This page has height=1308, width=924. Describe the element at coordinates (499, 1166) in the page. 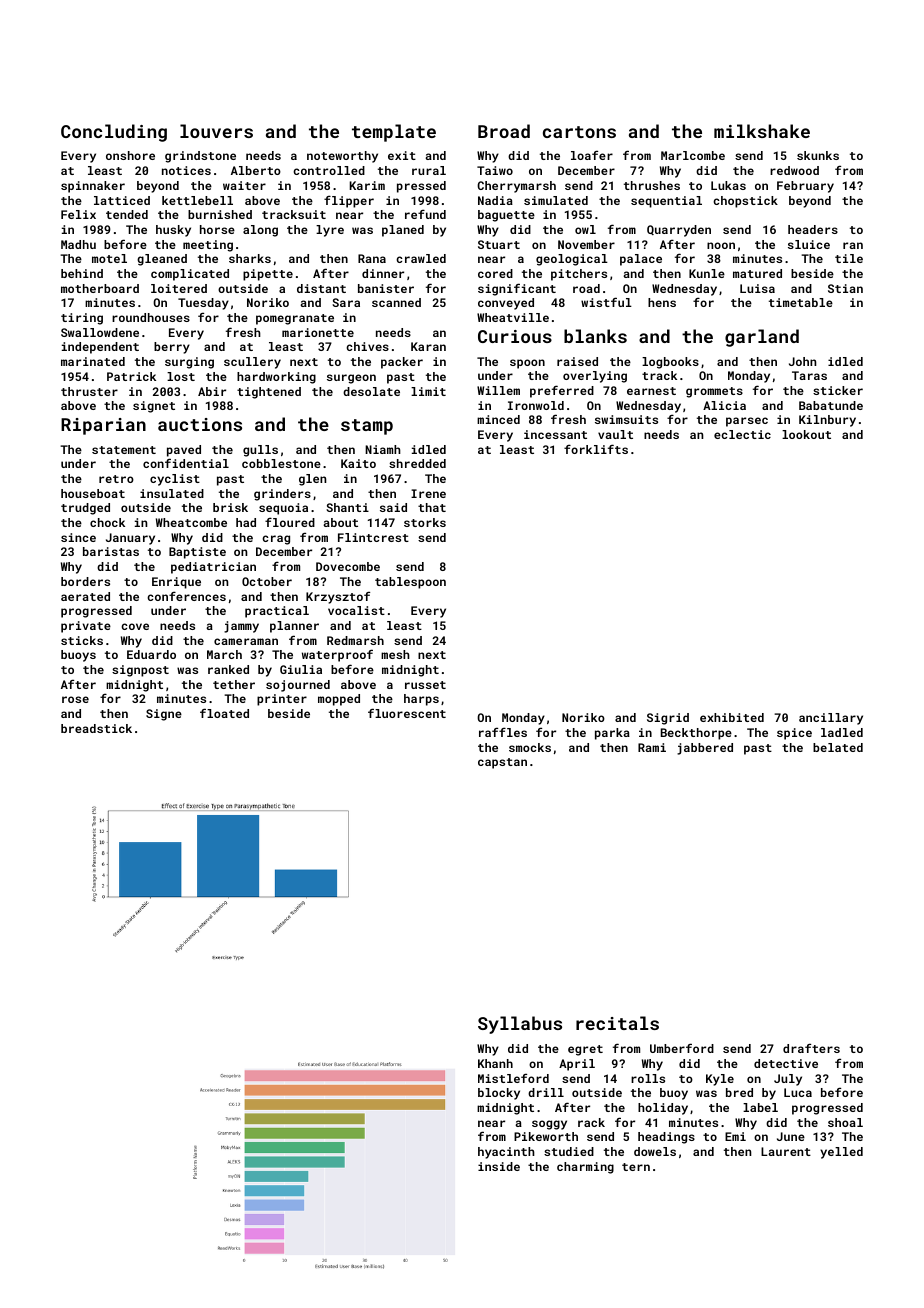

I see `inside` at that location.
